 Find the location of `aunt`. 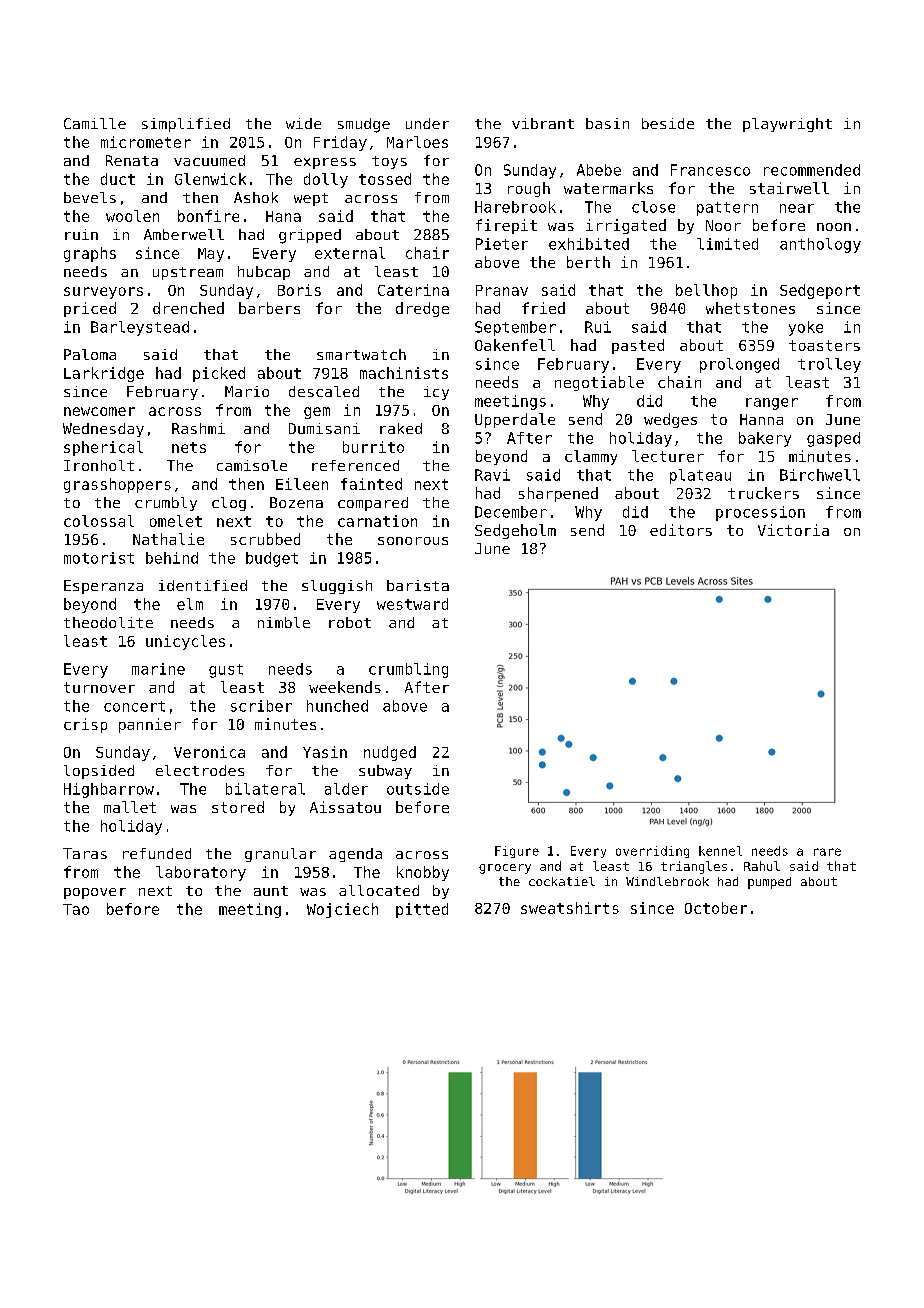

aunt is located at coordinates (271, 891).
